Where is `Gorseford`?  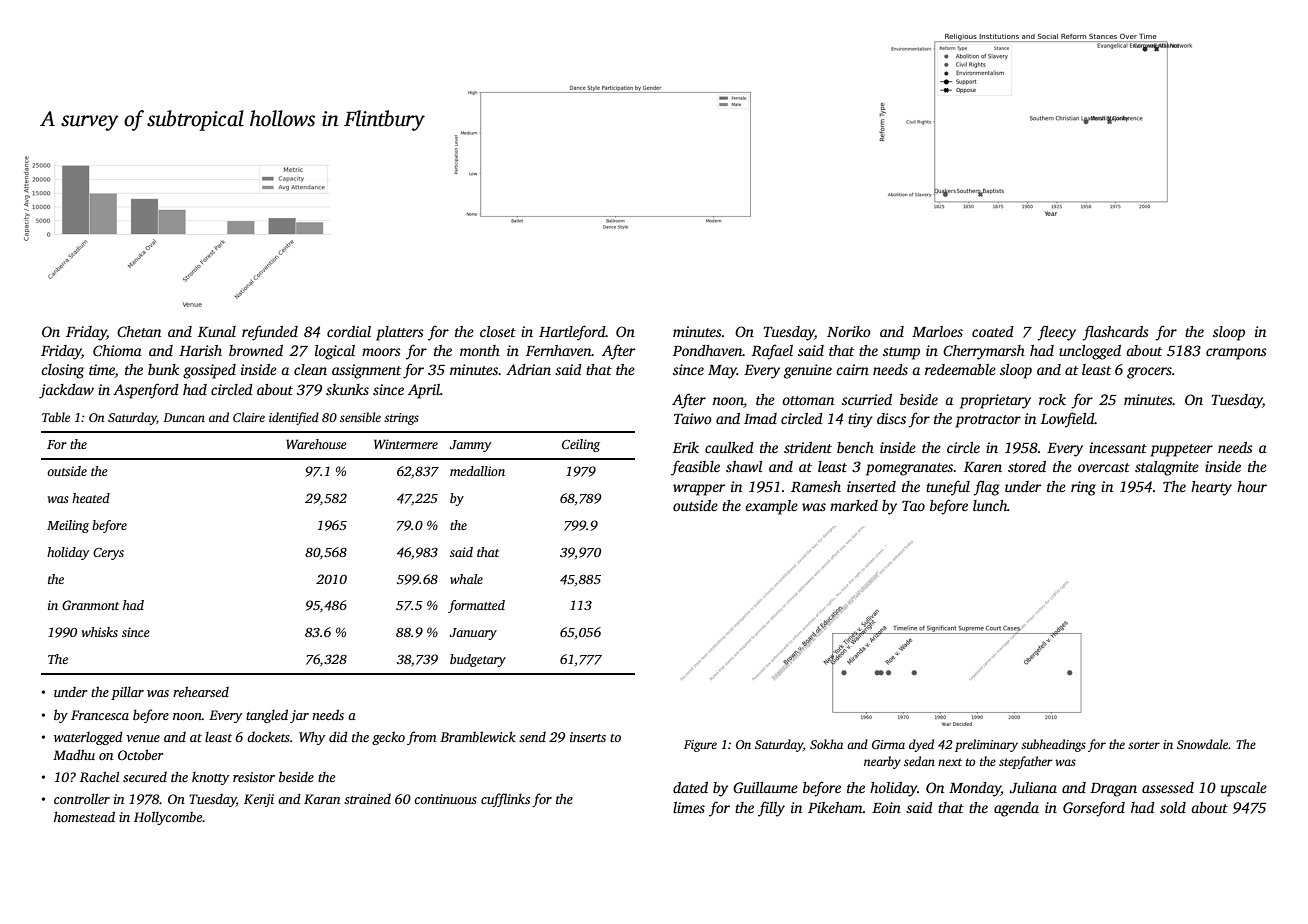
Gorseford is located at coordinates (1094, 809).
